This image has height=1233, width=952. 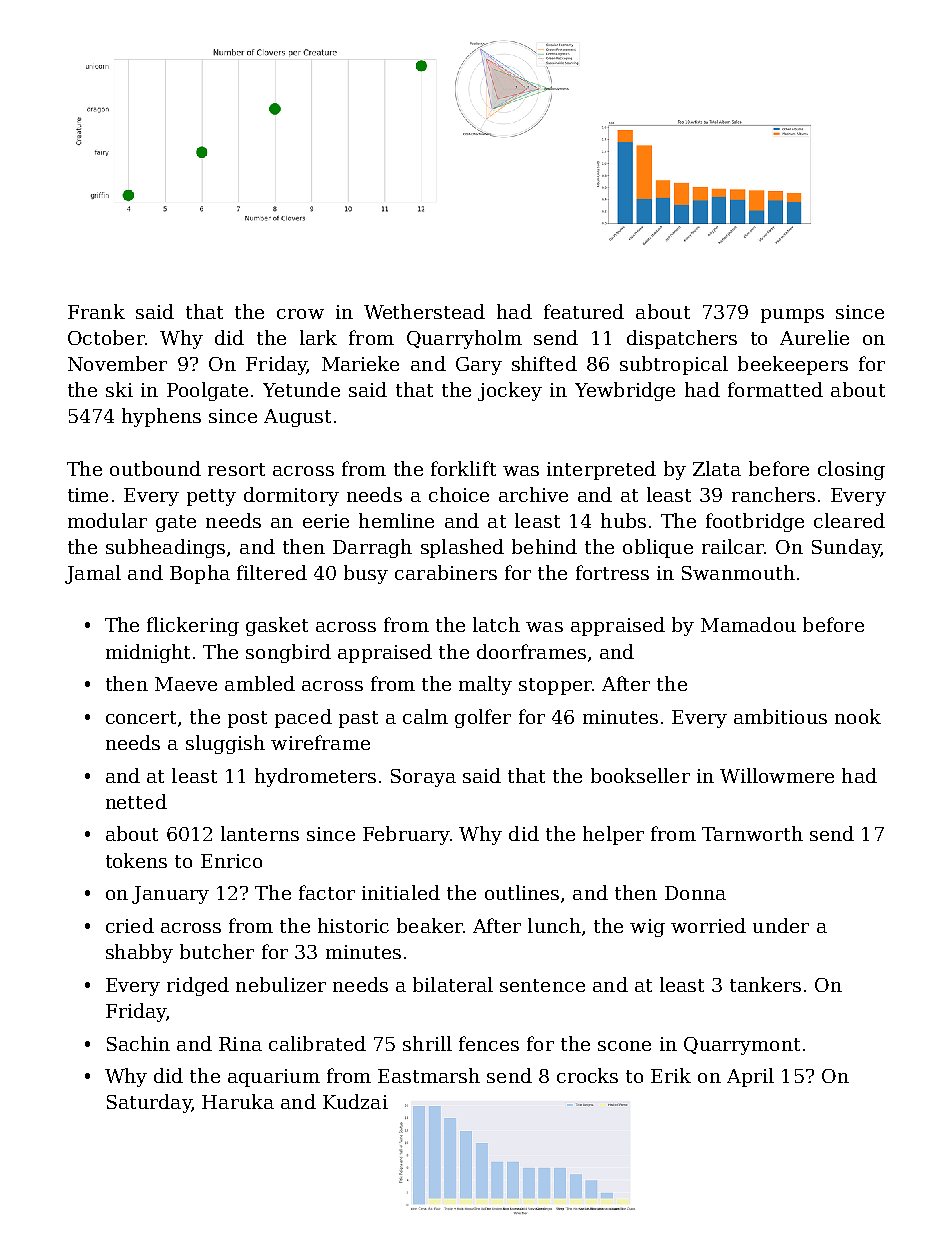 I want to click on hydrometers, so click(x=315, y=777).
